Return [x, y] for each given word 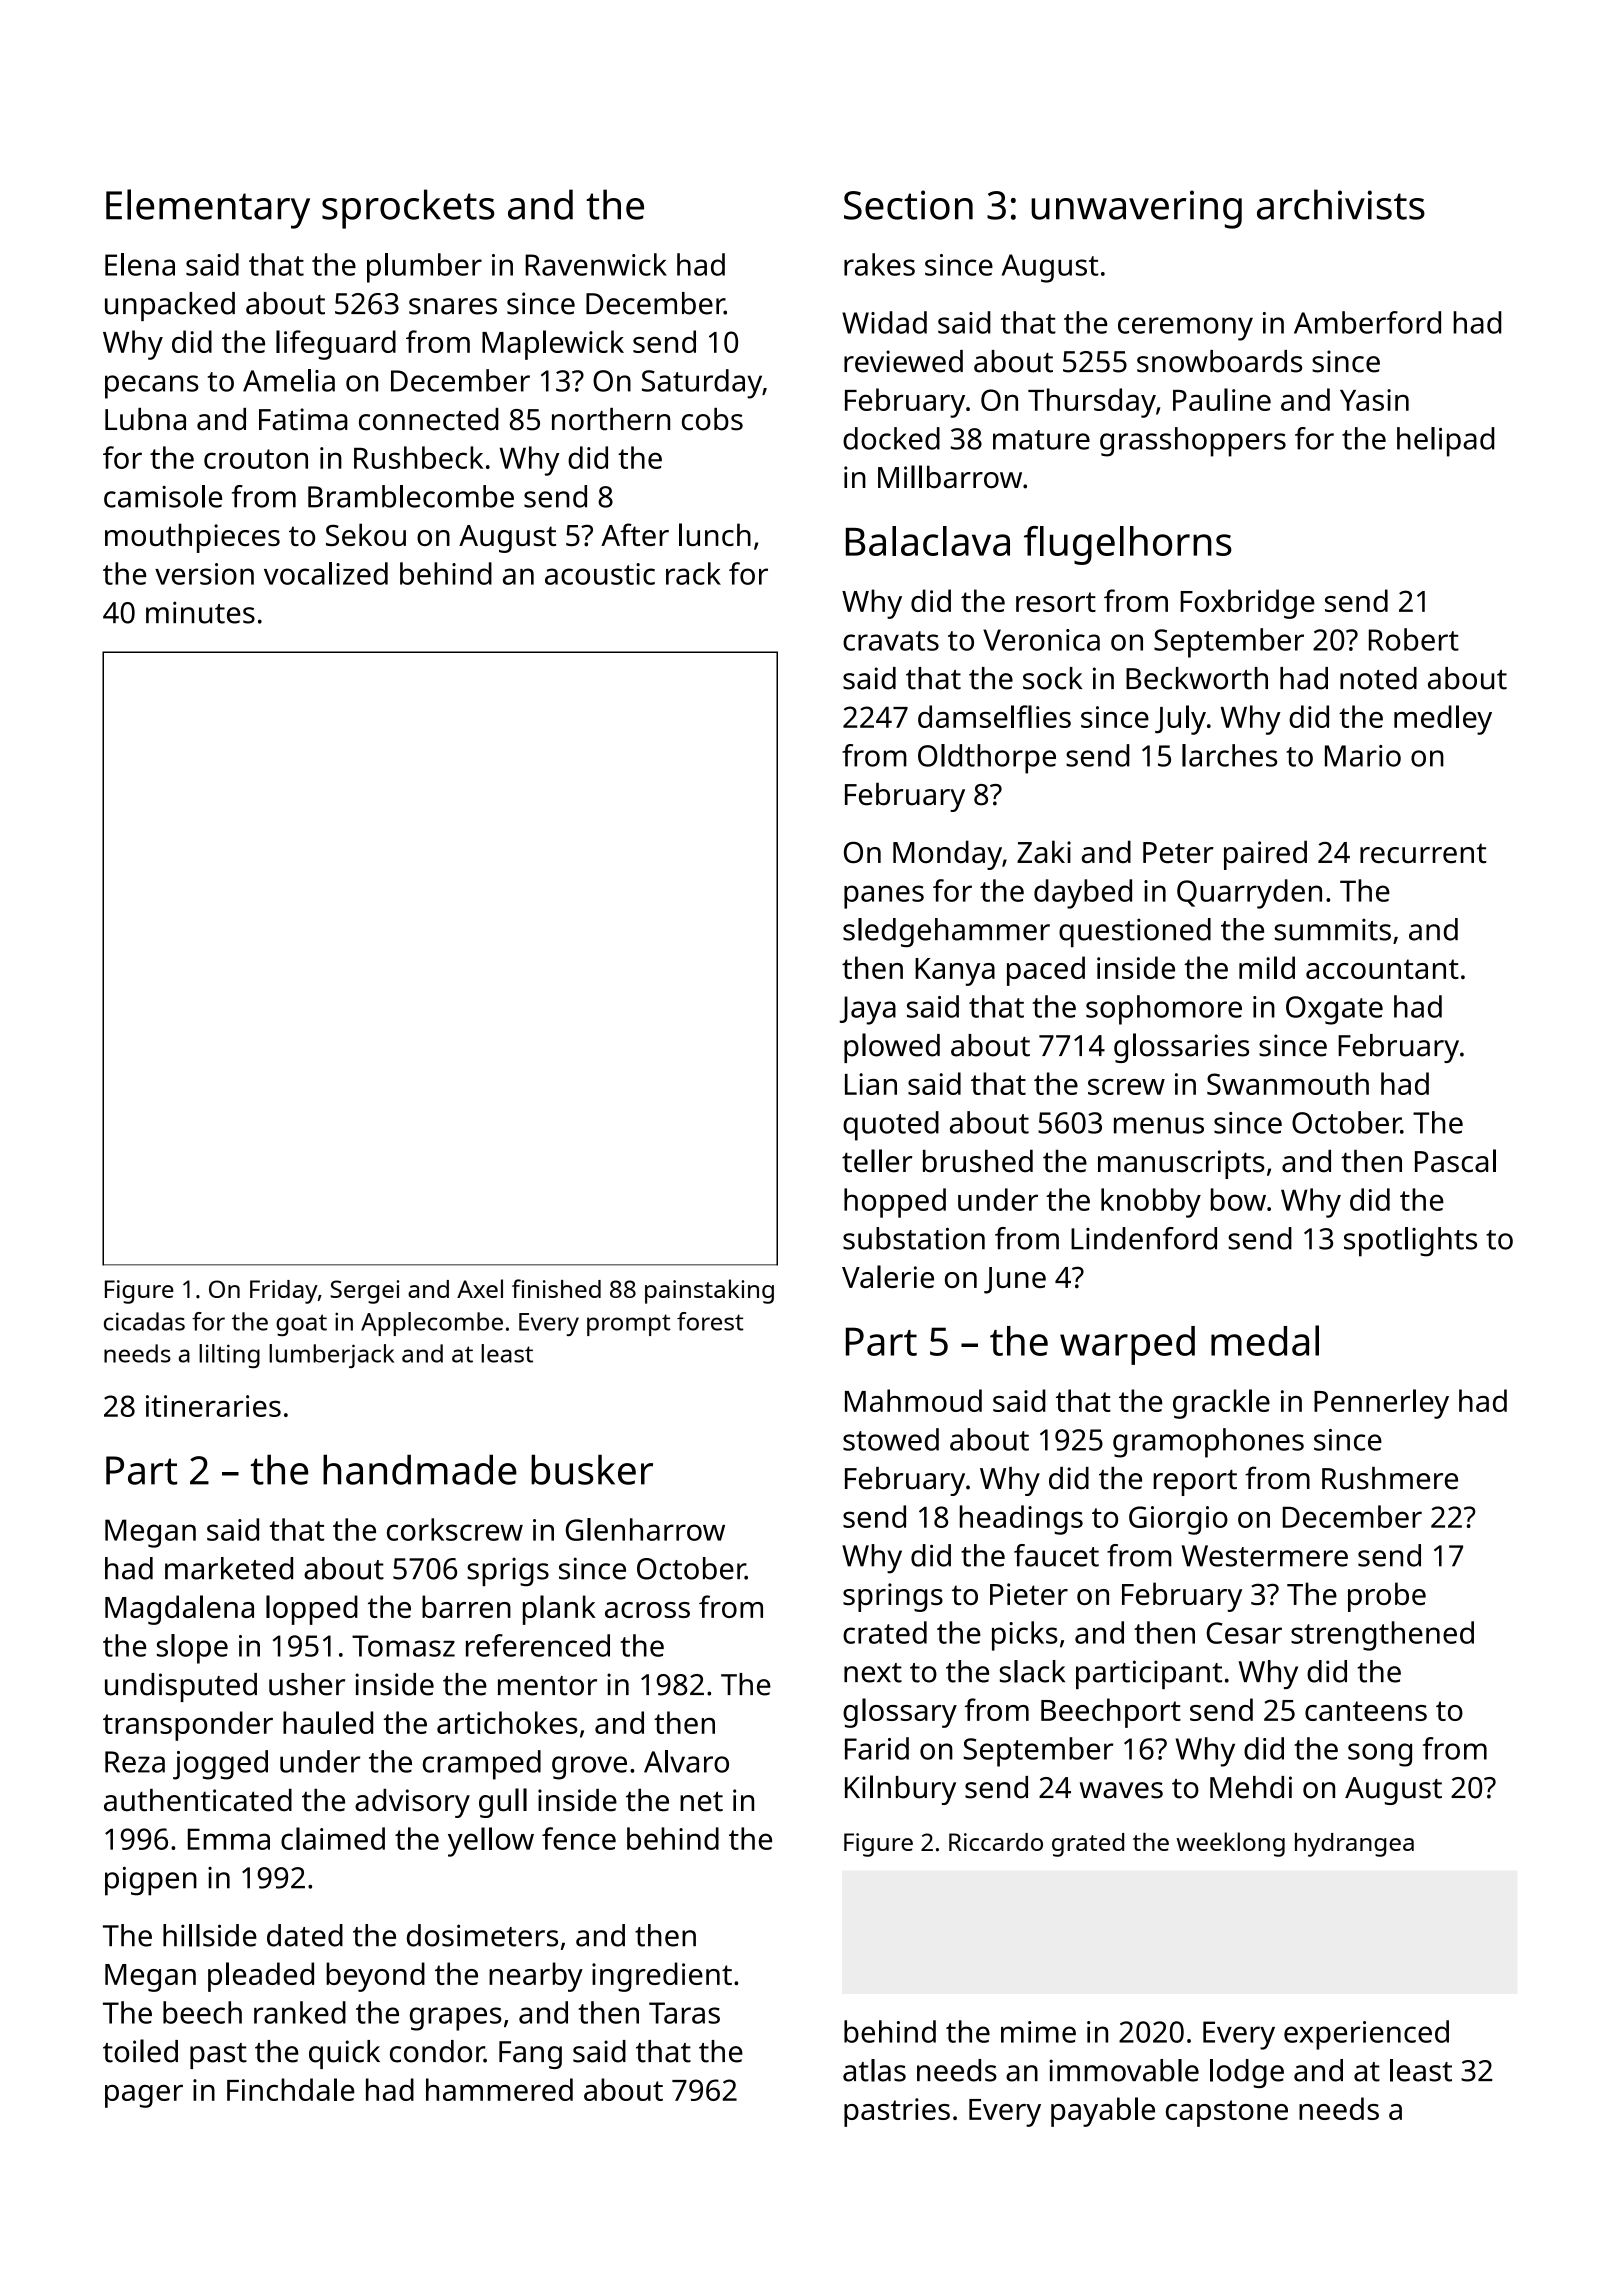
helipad [1445, 442]
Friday [284, 1292]
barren [466, 1606]
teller [877, 1161]
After [635, 534]
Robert [1414, 639]
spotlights [1410, 1242]
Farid [877, 1748]
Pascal [1455, 1161]
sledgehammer [946, 932]
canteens [1366, 1711]
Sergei [364, 1292]
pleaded [261, 1977]
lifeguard [336, 345]
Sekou [366, 534]
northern [611, 419]
